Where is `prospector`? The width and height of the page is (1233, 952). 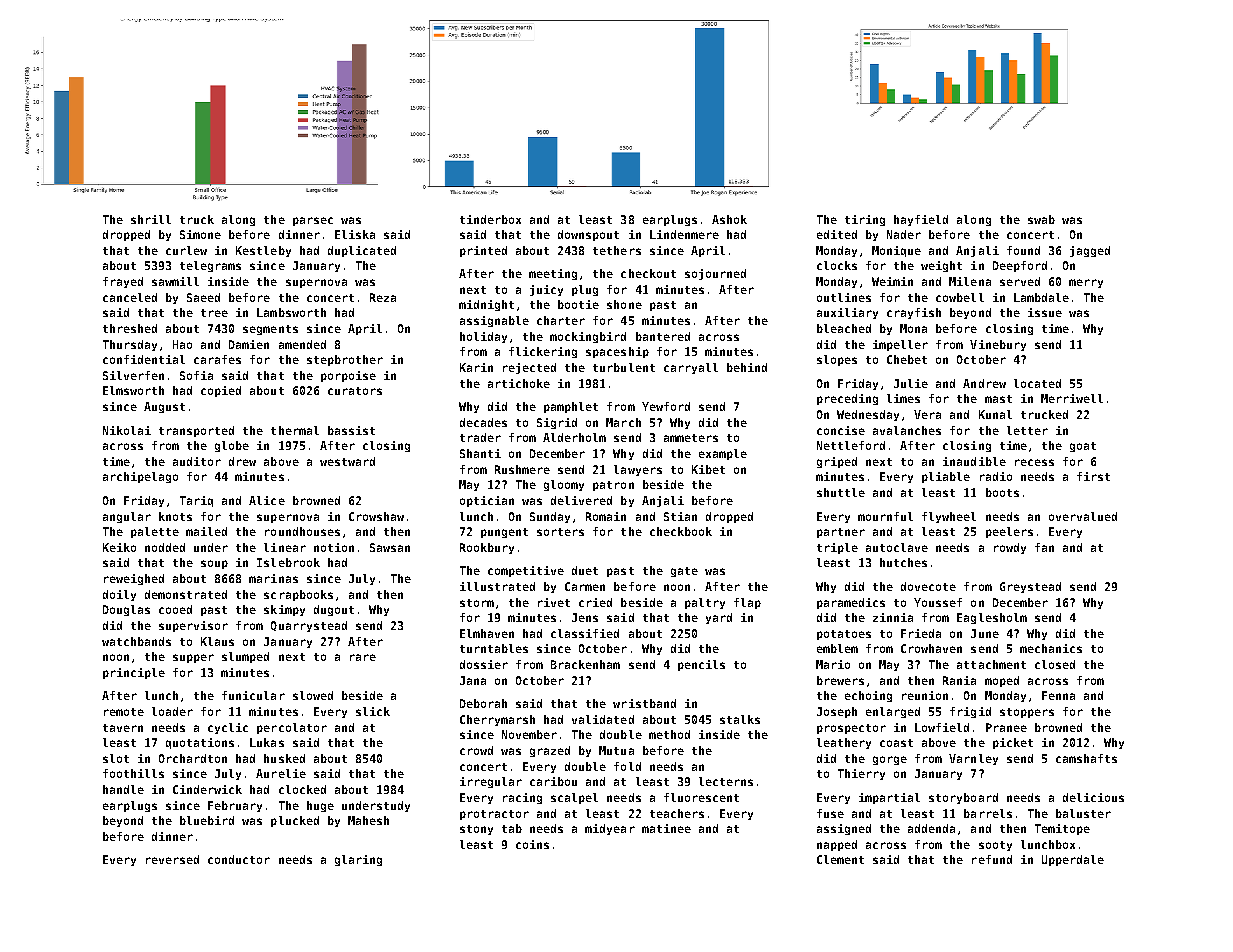
prospector is located at coordinates (851, 729).
